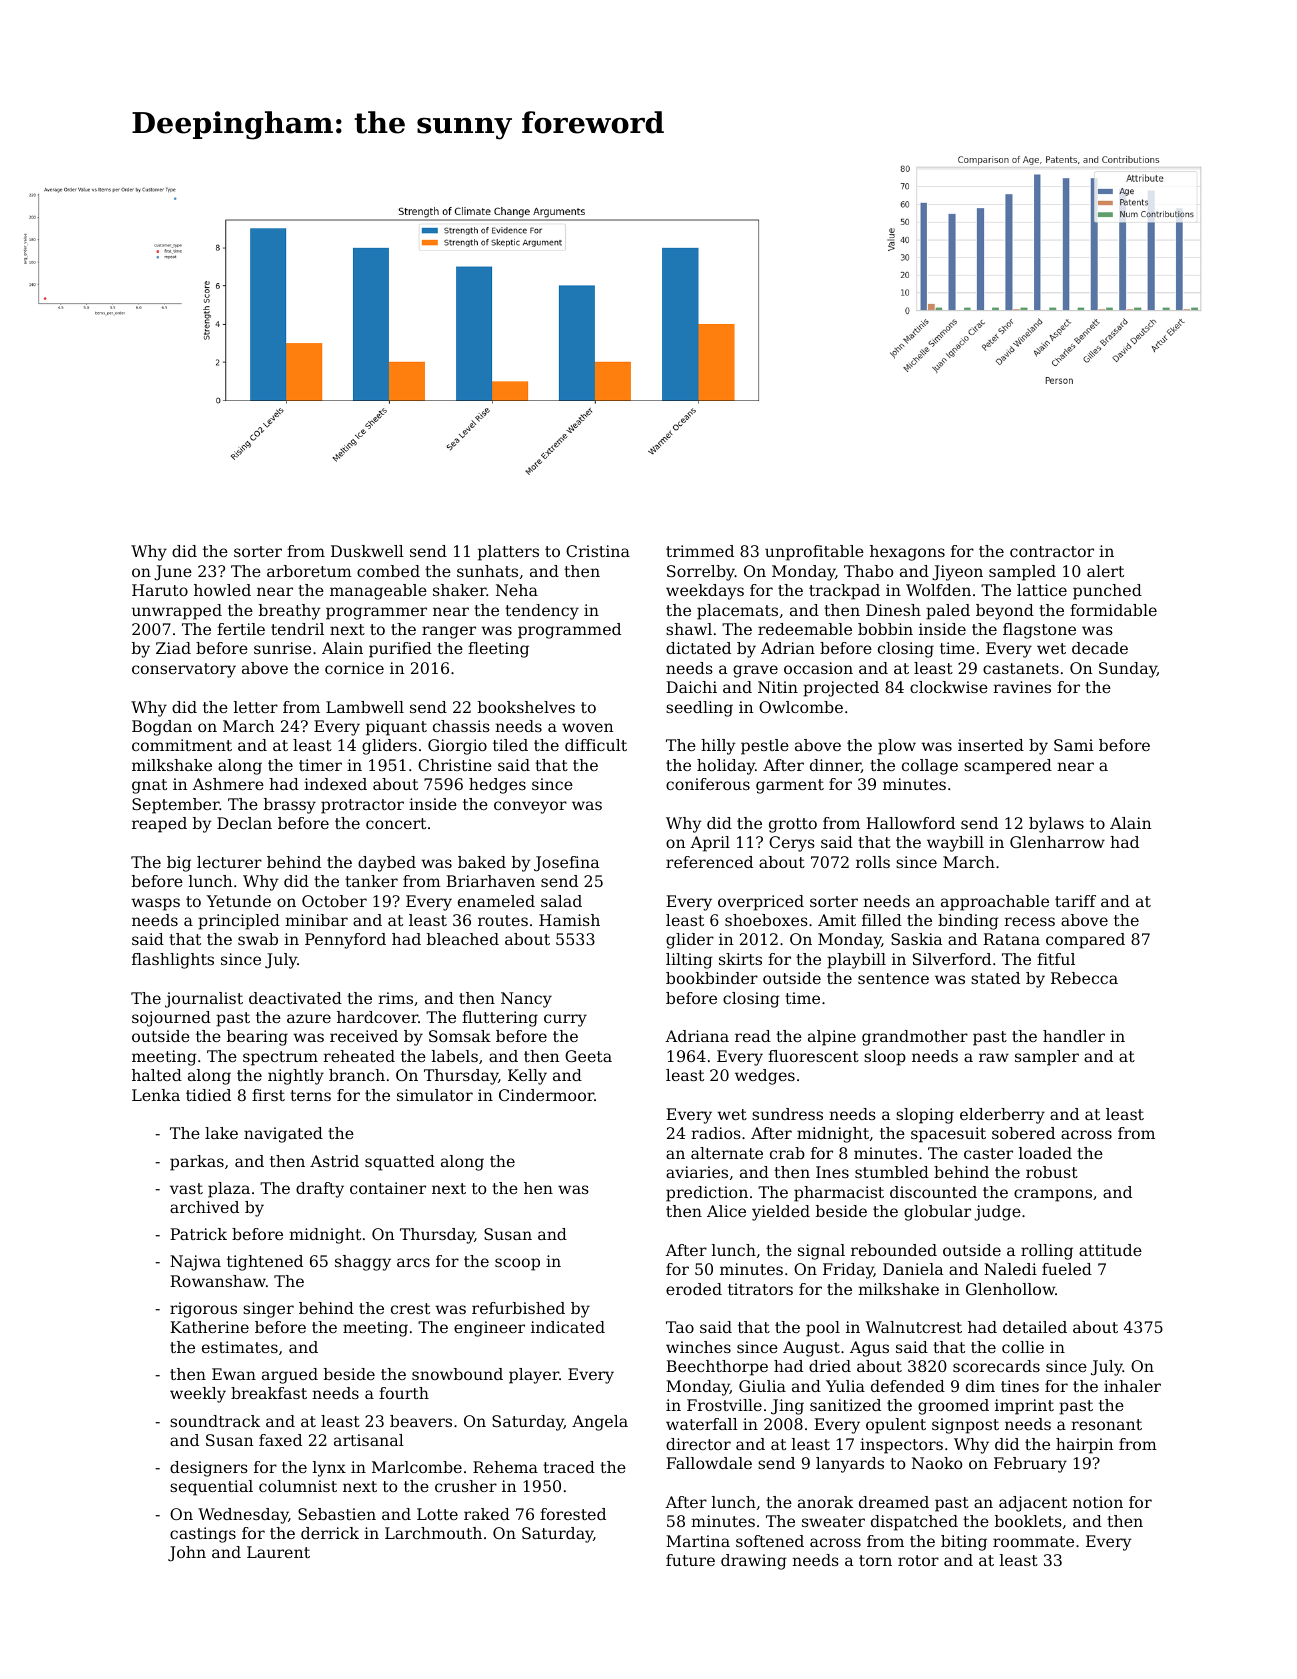 This page has width=1297, height=1679. What do you see at coordinates (238, 901) in the page?
I see `Yetunde` at bounding box center [238, 901].
